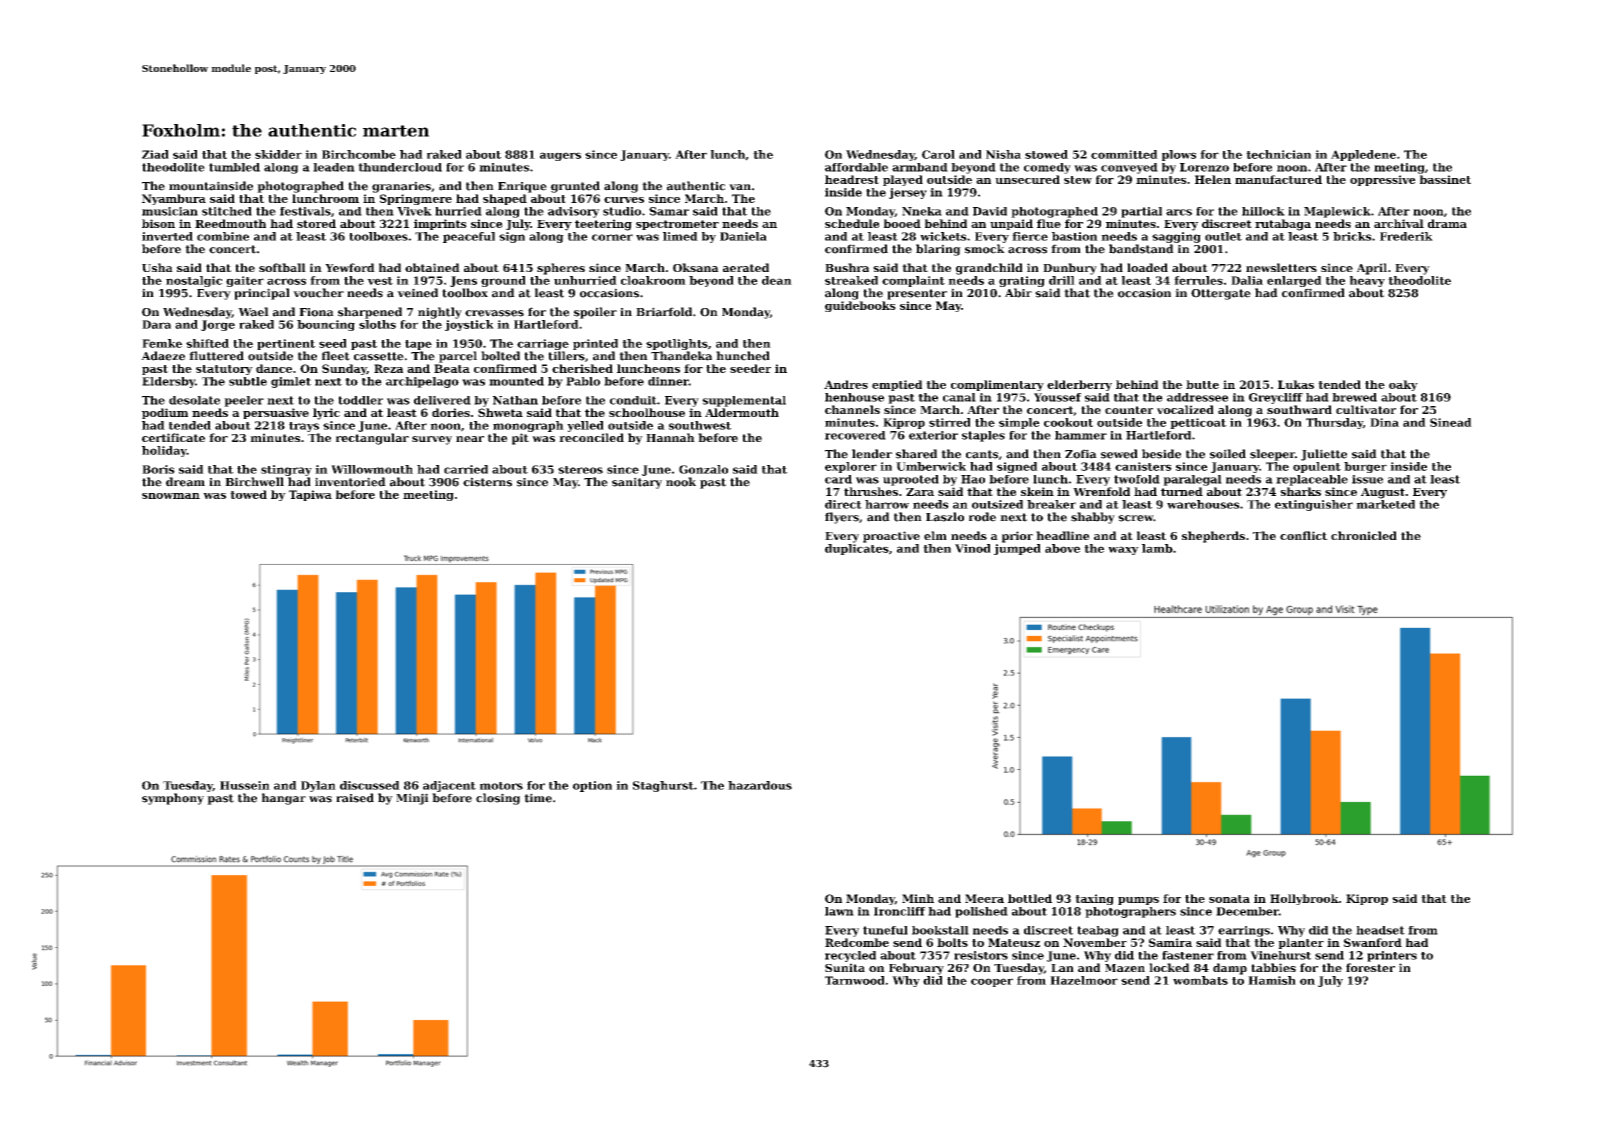 Image resolution: width=1618 pixels, height=1144 pixels. What do you see at coordinates (760, 785) in the document?
I see `hazardous` at bounding box center [760, 785].
